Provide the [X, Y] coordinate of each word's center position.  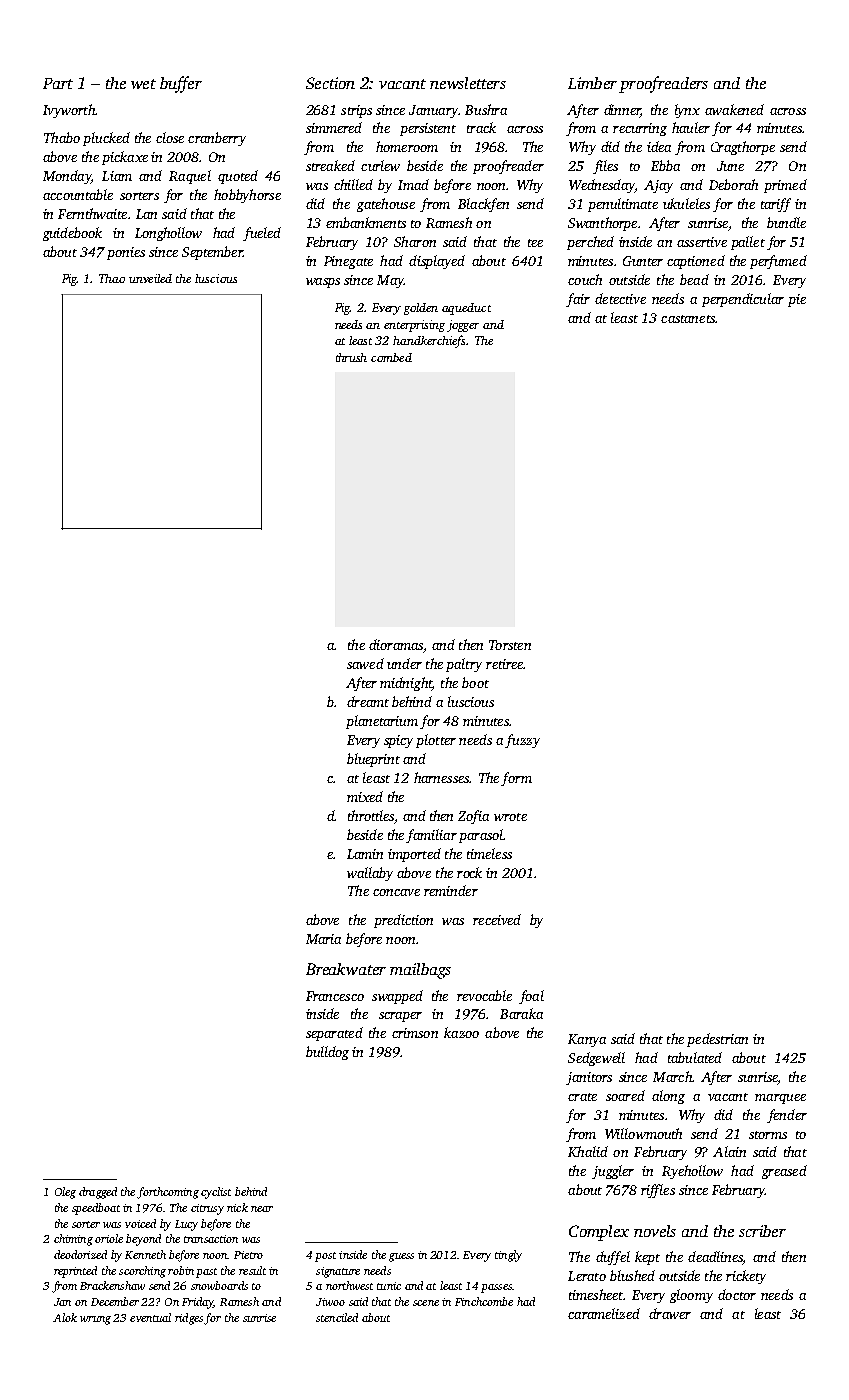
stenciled [337, 1317]
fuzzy [522, 741]
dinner [622, 110]
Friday [198, 1303]
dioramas [396, 644]
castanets [688, 319]
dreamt [368, 701]
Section [330, 83]
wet [143, 84]
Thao [112, 278]
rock [469, 872]
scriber [762, 1231]
